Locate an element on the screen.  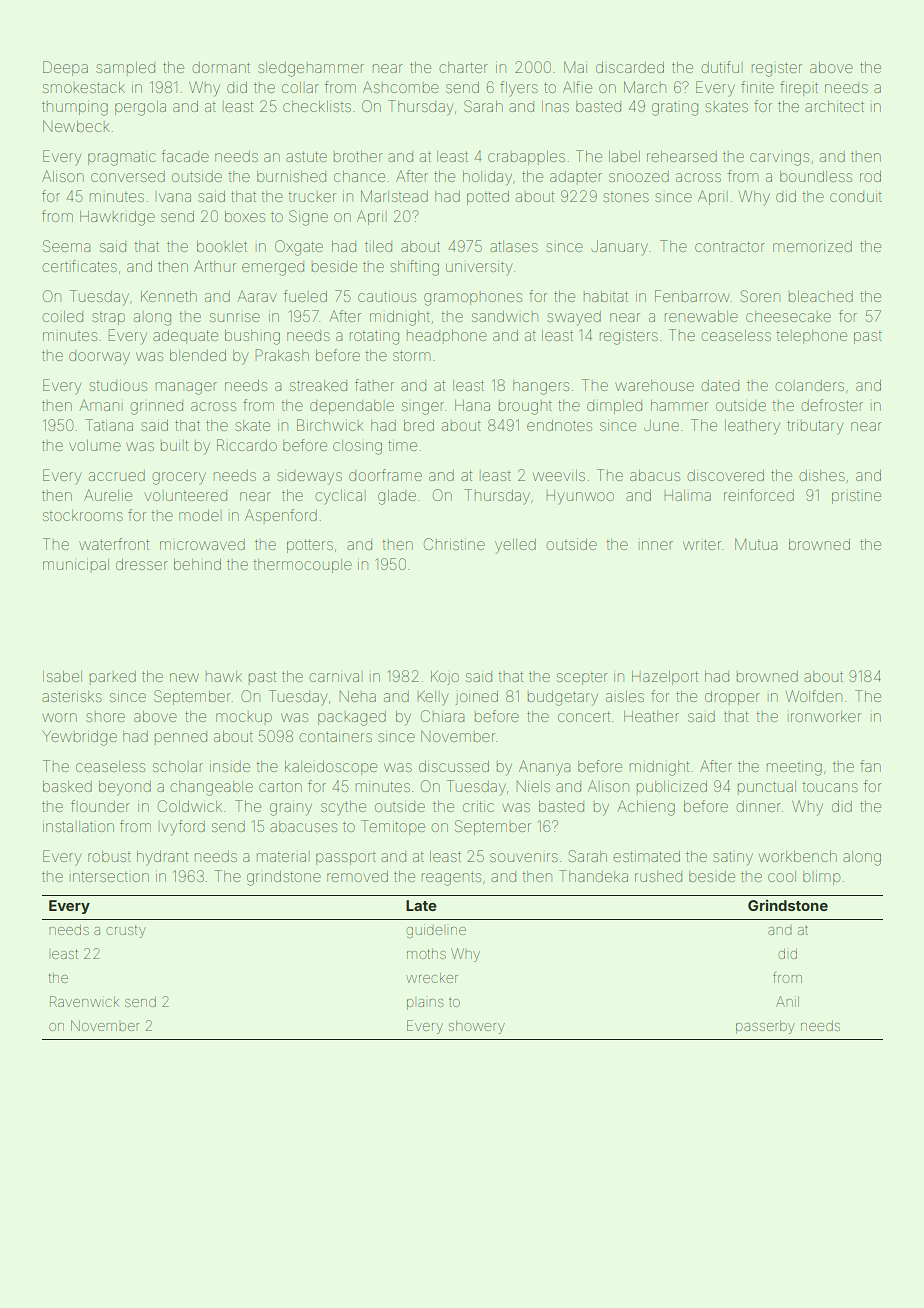
souvenirs is located at coordinates (524, 857).
